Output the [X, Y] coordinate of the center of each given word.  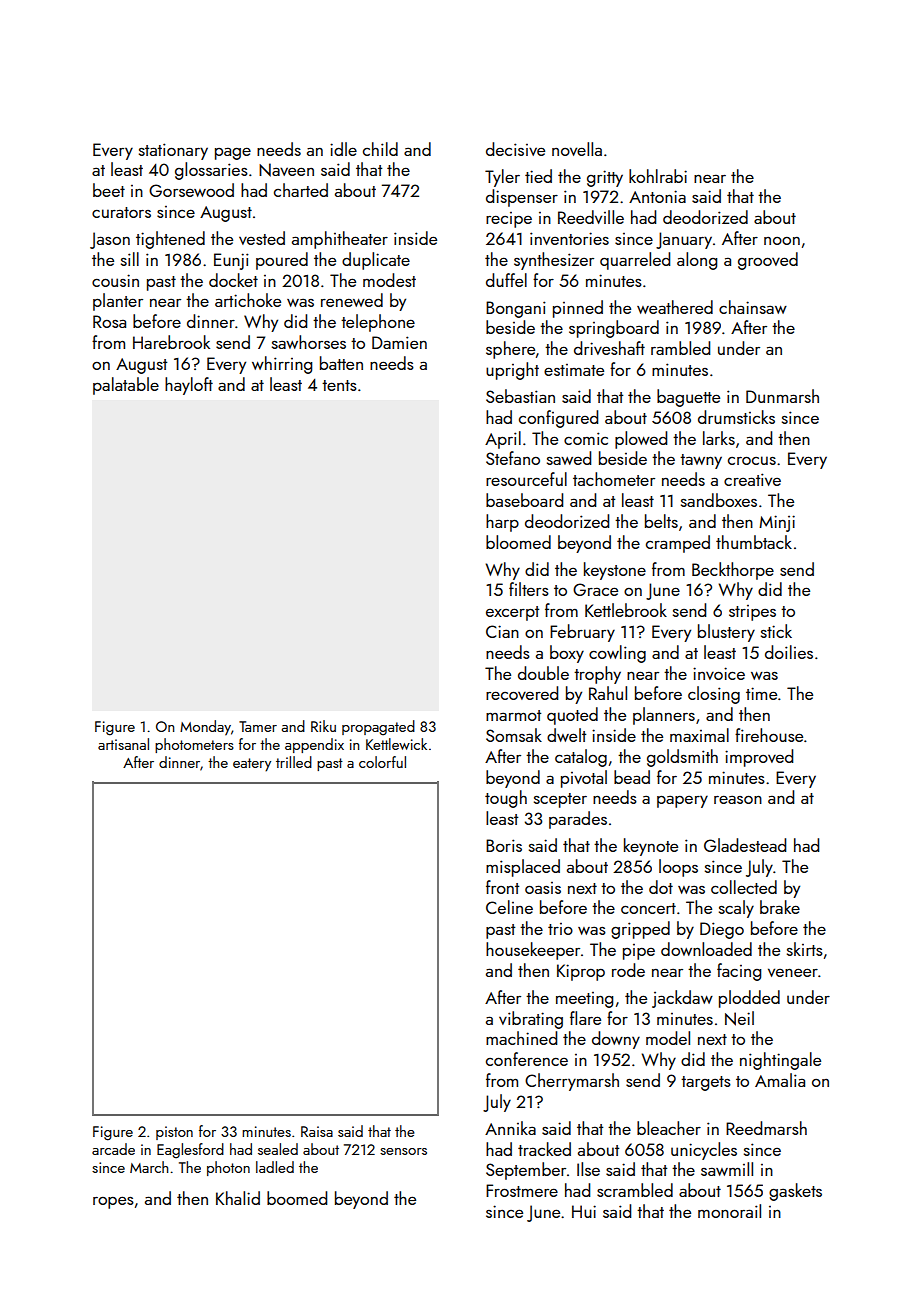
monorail [729, 1211]
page [233, 153]
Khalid [238, 1198]
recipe [509, 220]
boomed [297, 1198]
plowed [641, 440]
